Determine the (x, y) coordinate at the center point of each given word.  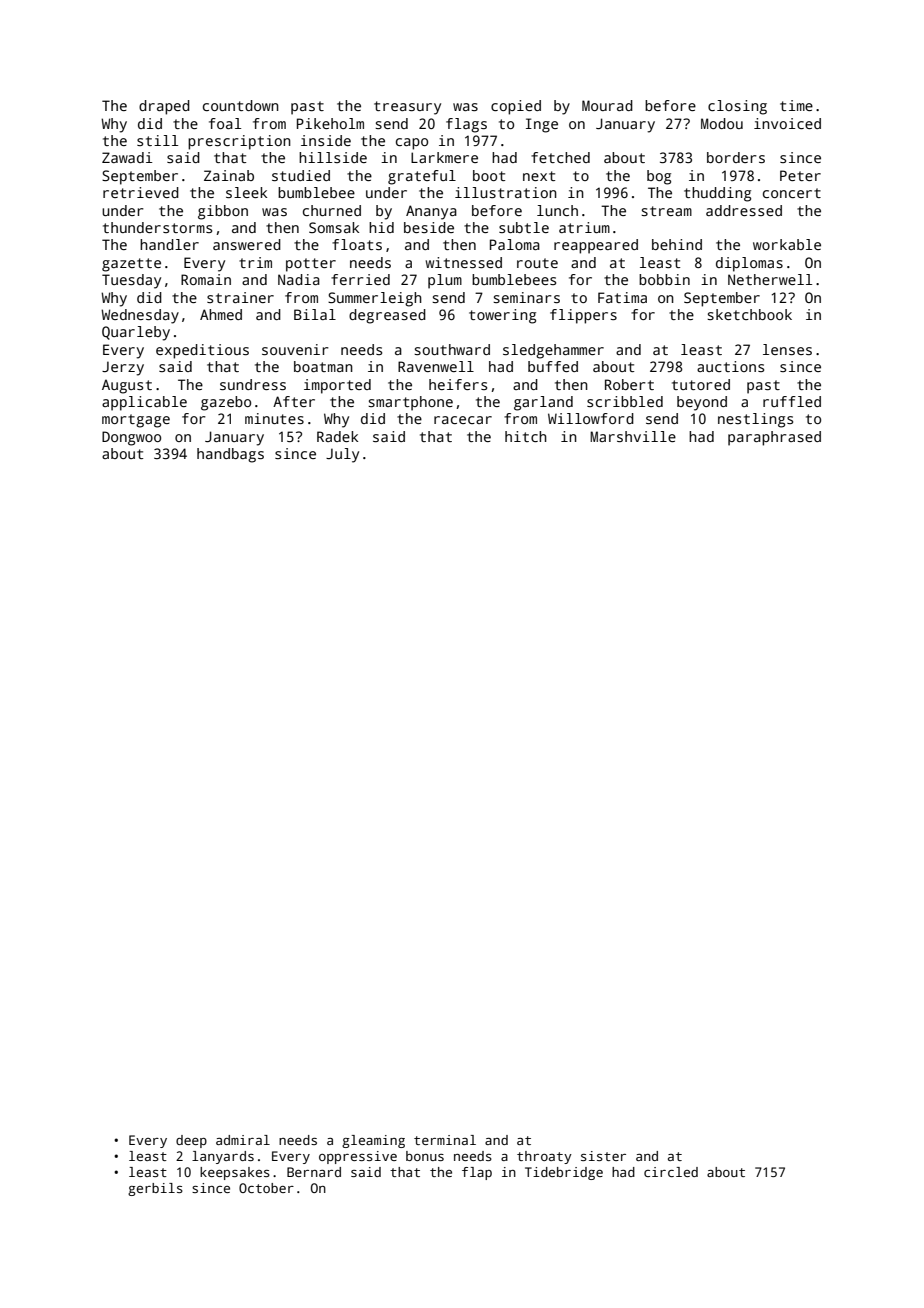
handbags (230, 455)
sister (603, 1156)
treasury (407, 108)
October (266, 1188)
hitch (526, 436)
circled (671, 1172)
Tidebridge (564, 1173)
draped (164, 107)
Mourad (607, 105)
